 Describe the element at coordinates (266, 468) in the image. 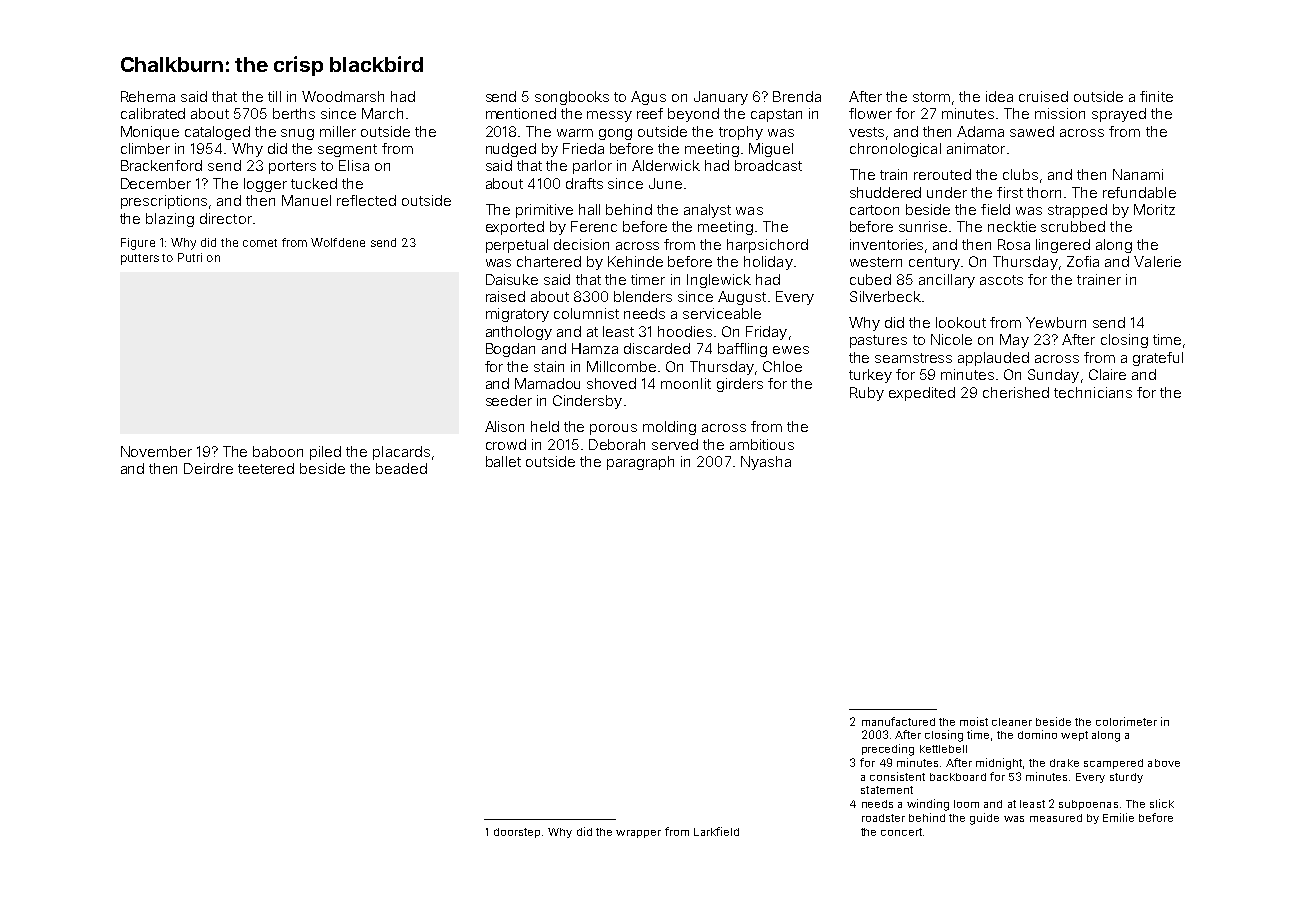

I see `teetered` at that location.
